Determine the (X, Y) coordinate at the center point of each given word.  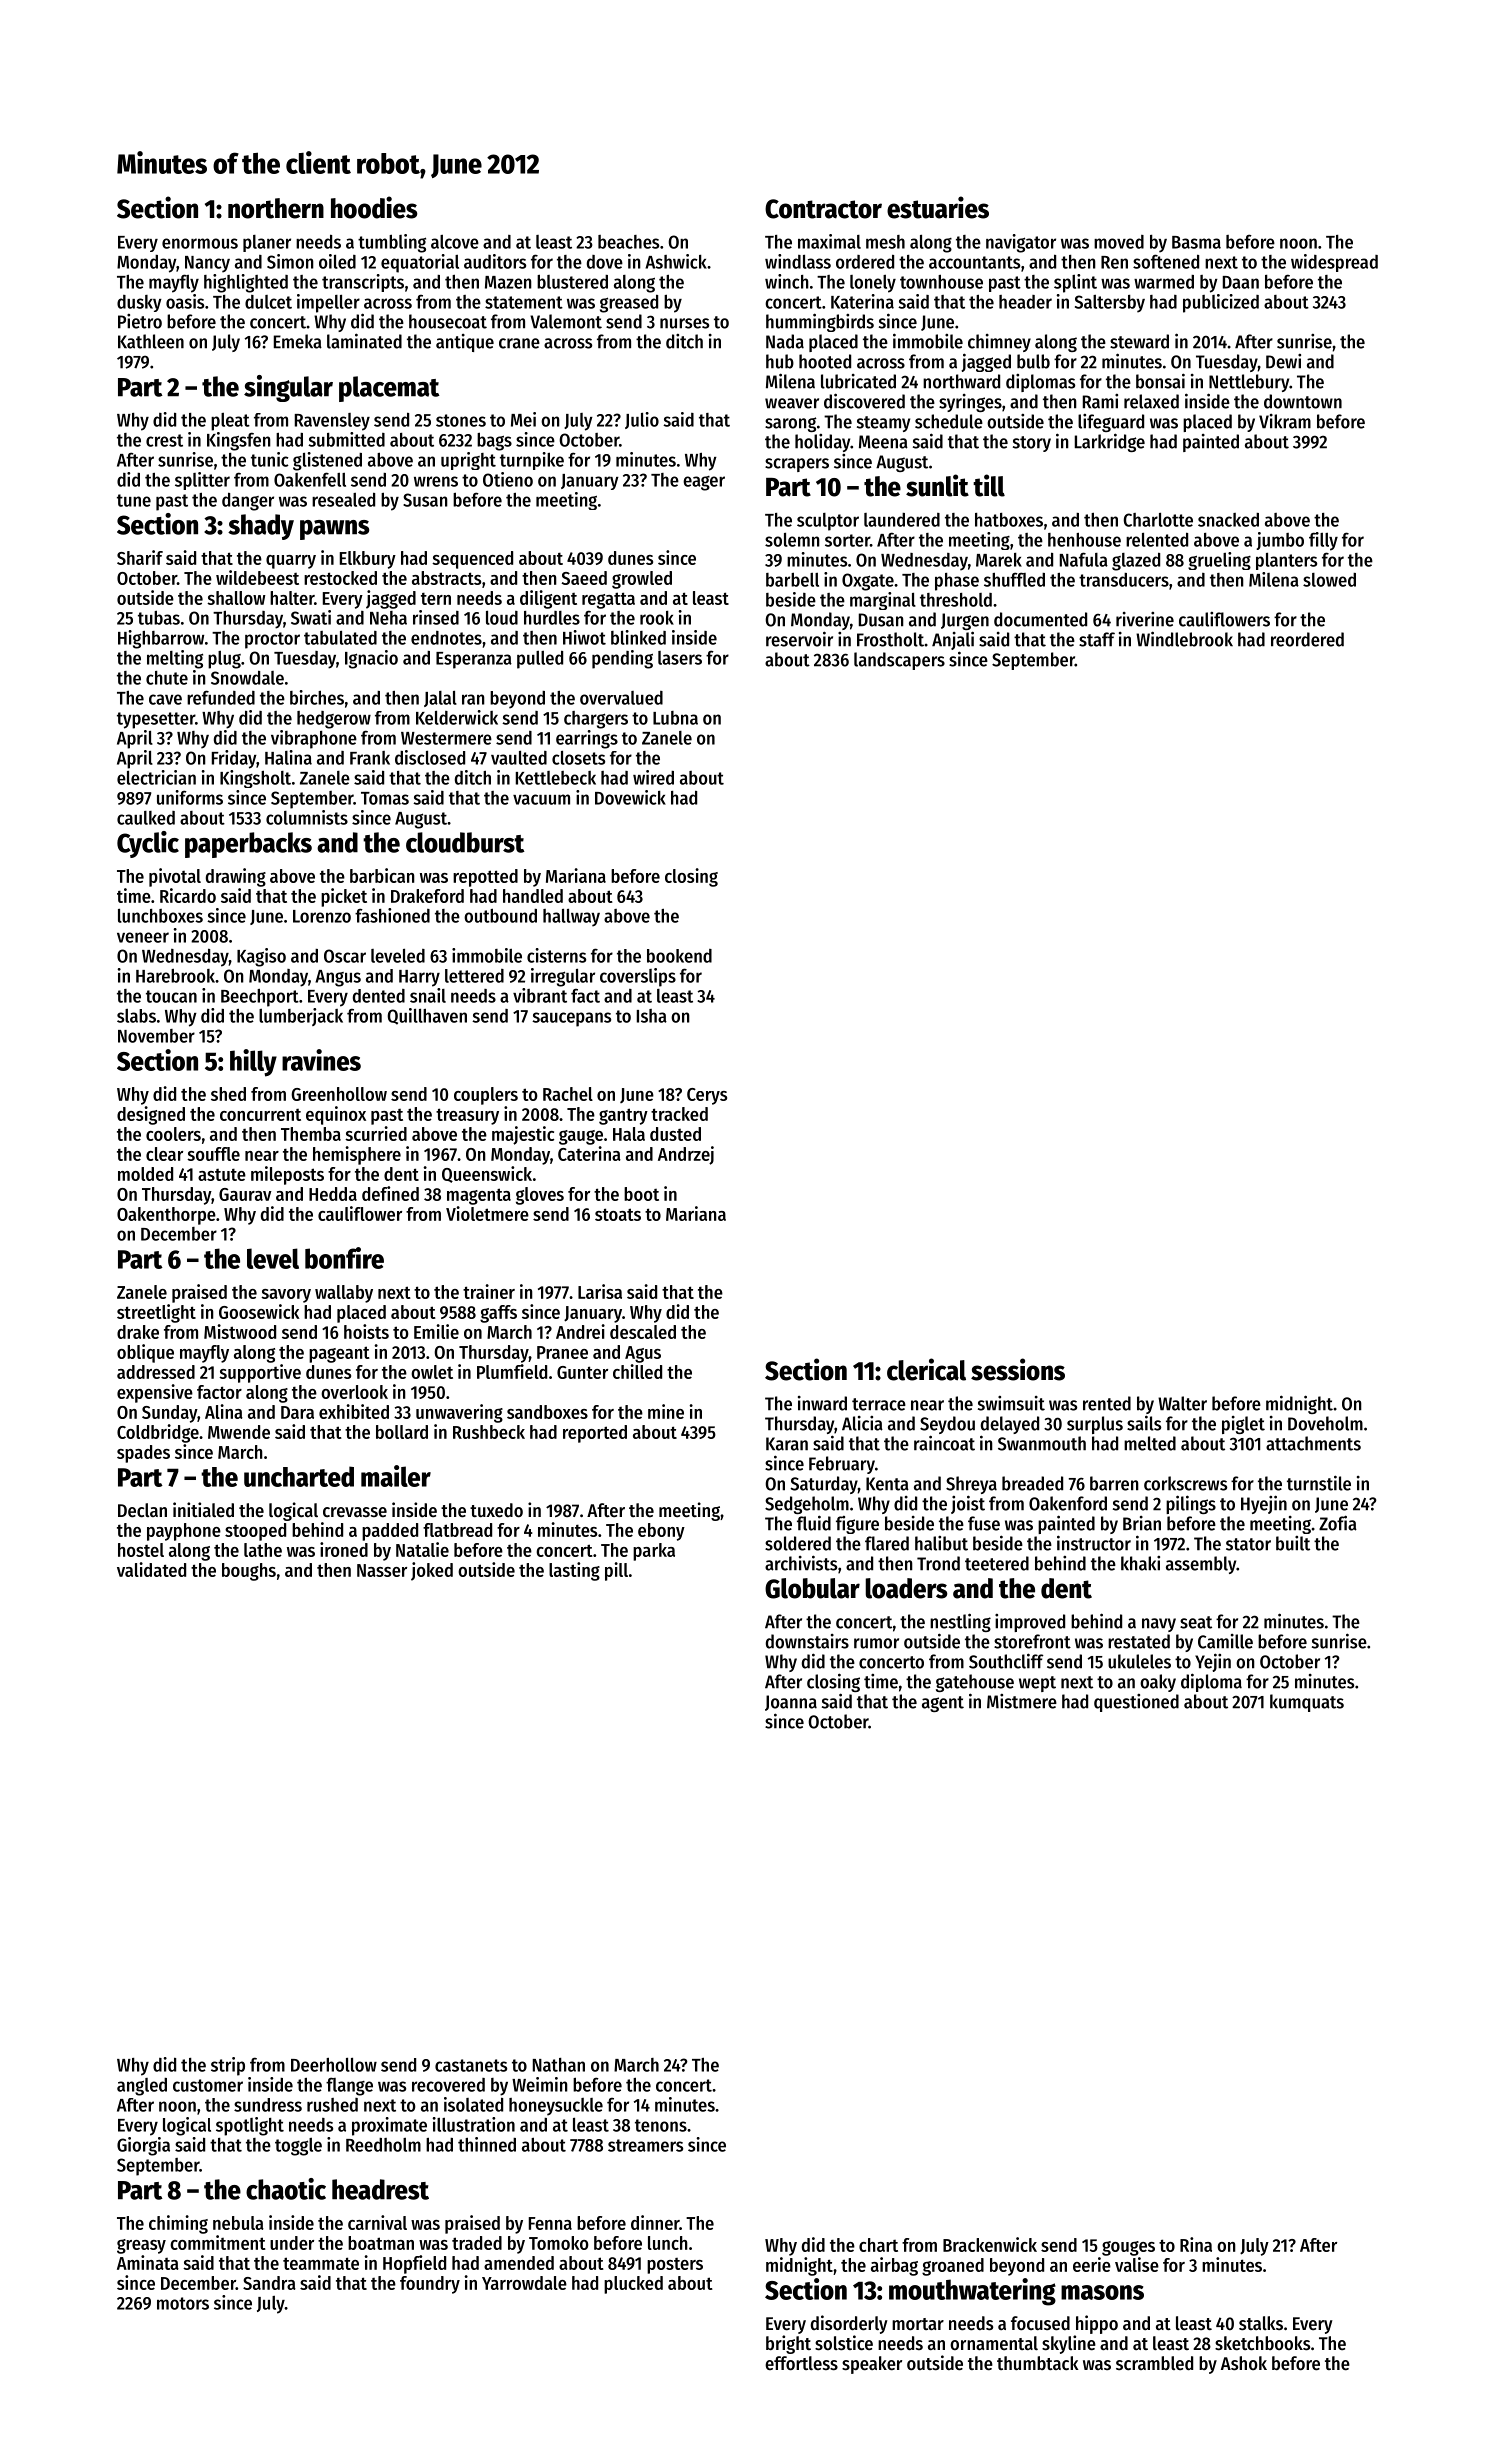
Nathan (559, 2065)
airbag (894, 2266)
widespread (1334, 263)
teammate (321, 2263)
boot (641, 1194)
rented (1107, 1403)
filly (1323, 541)
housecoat (448, 321)
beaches (628, 242)
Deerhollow (334, 2065)
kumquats (1307, 1703)
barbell (792, 579)
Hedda (333, 1194)
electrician (156, 777)
